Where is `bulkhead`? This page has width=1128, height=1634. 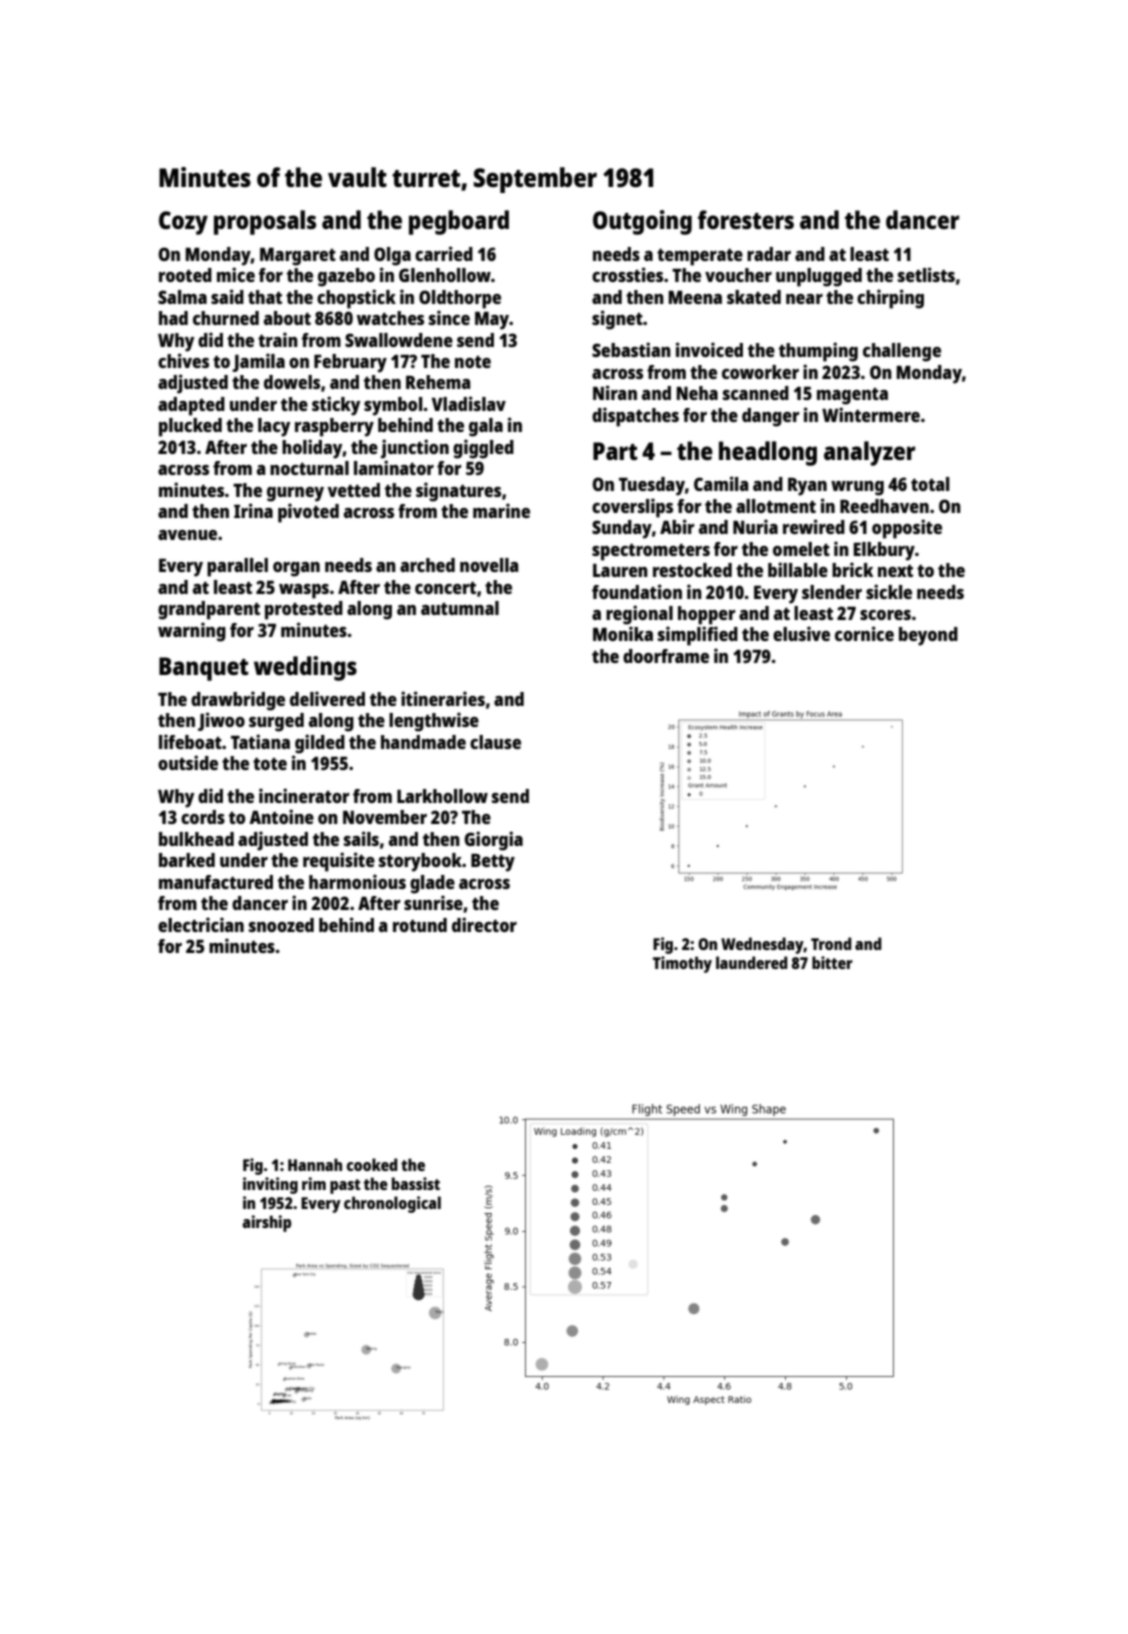
bulkhead is located at coordinates (196, 839).
